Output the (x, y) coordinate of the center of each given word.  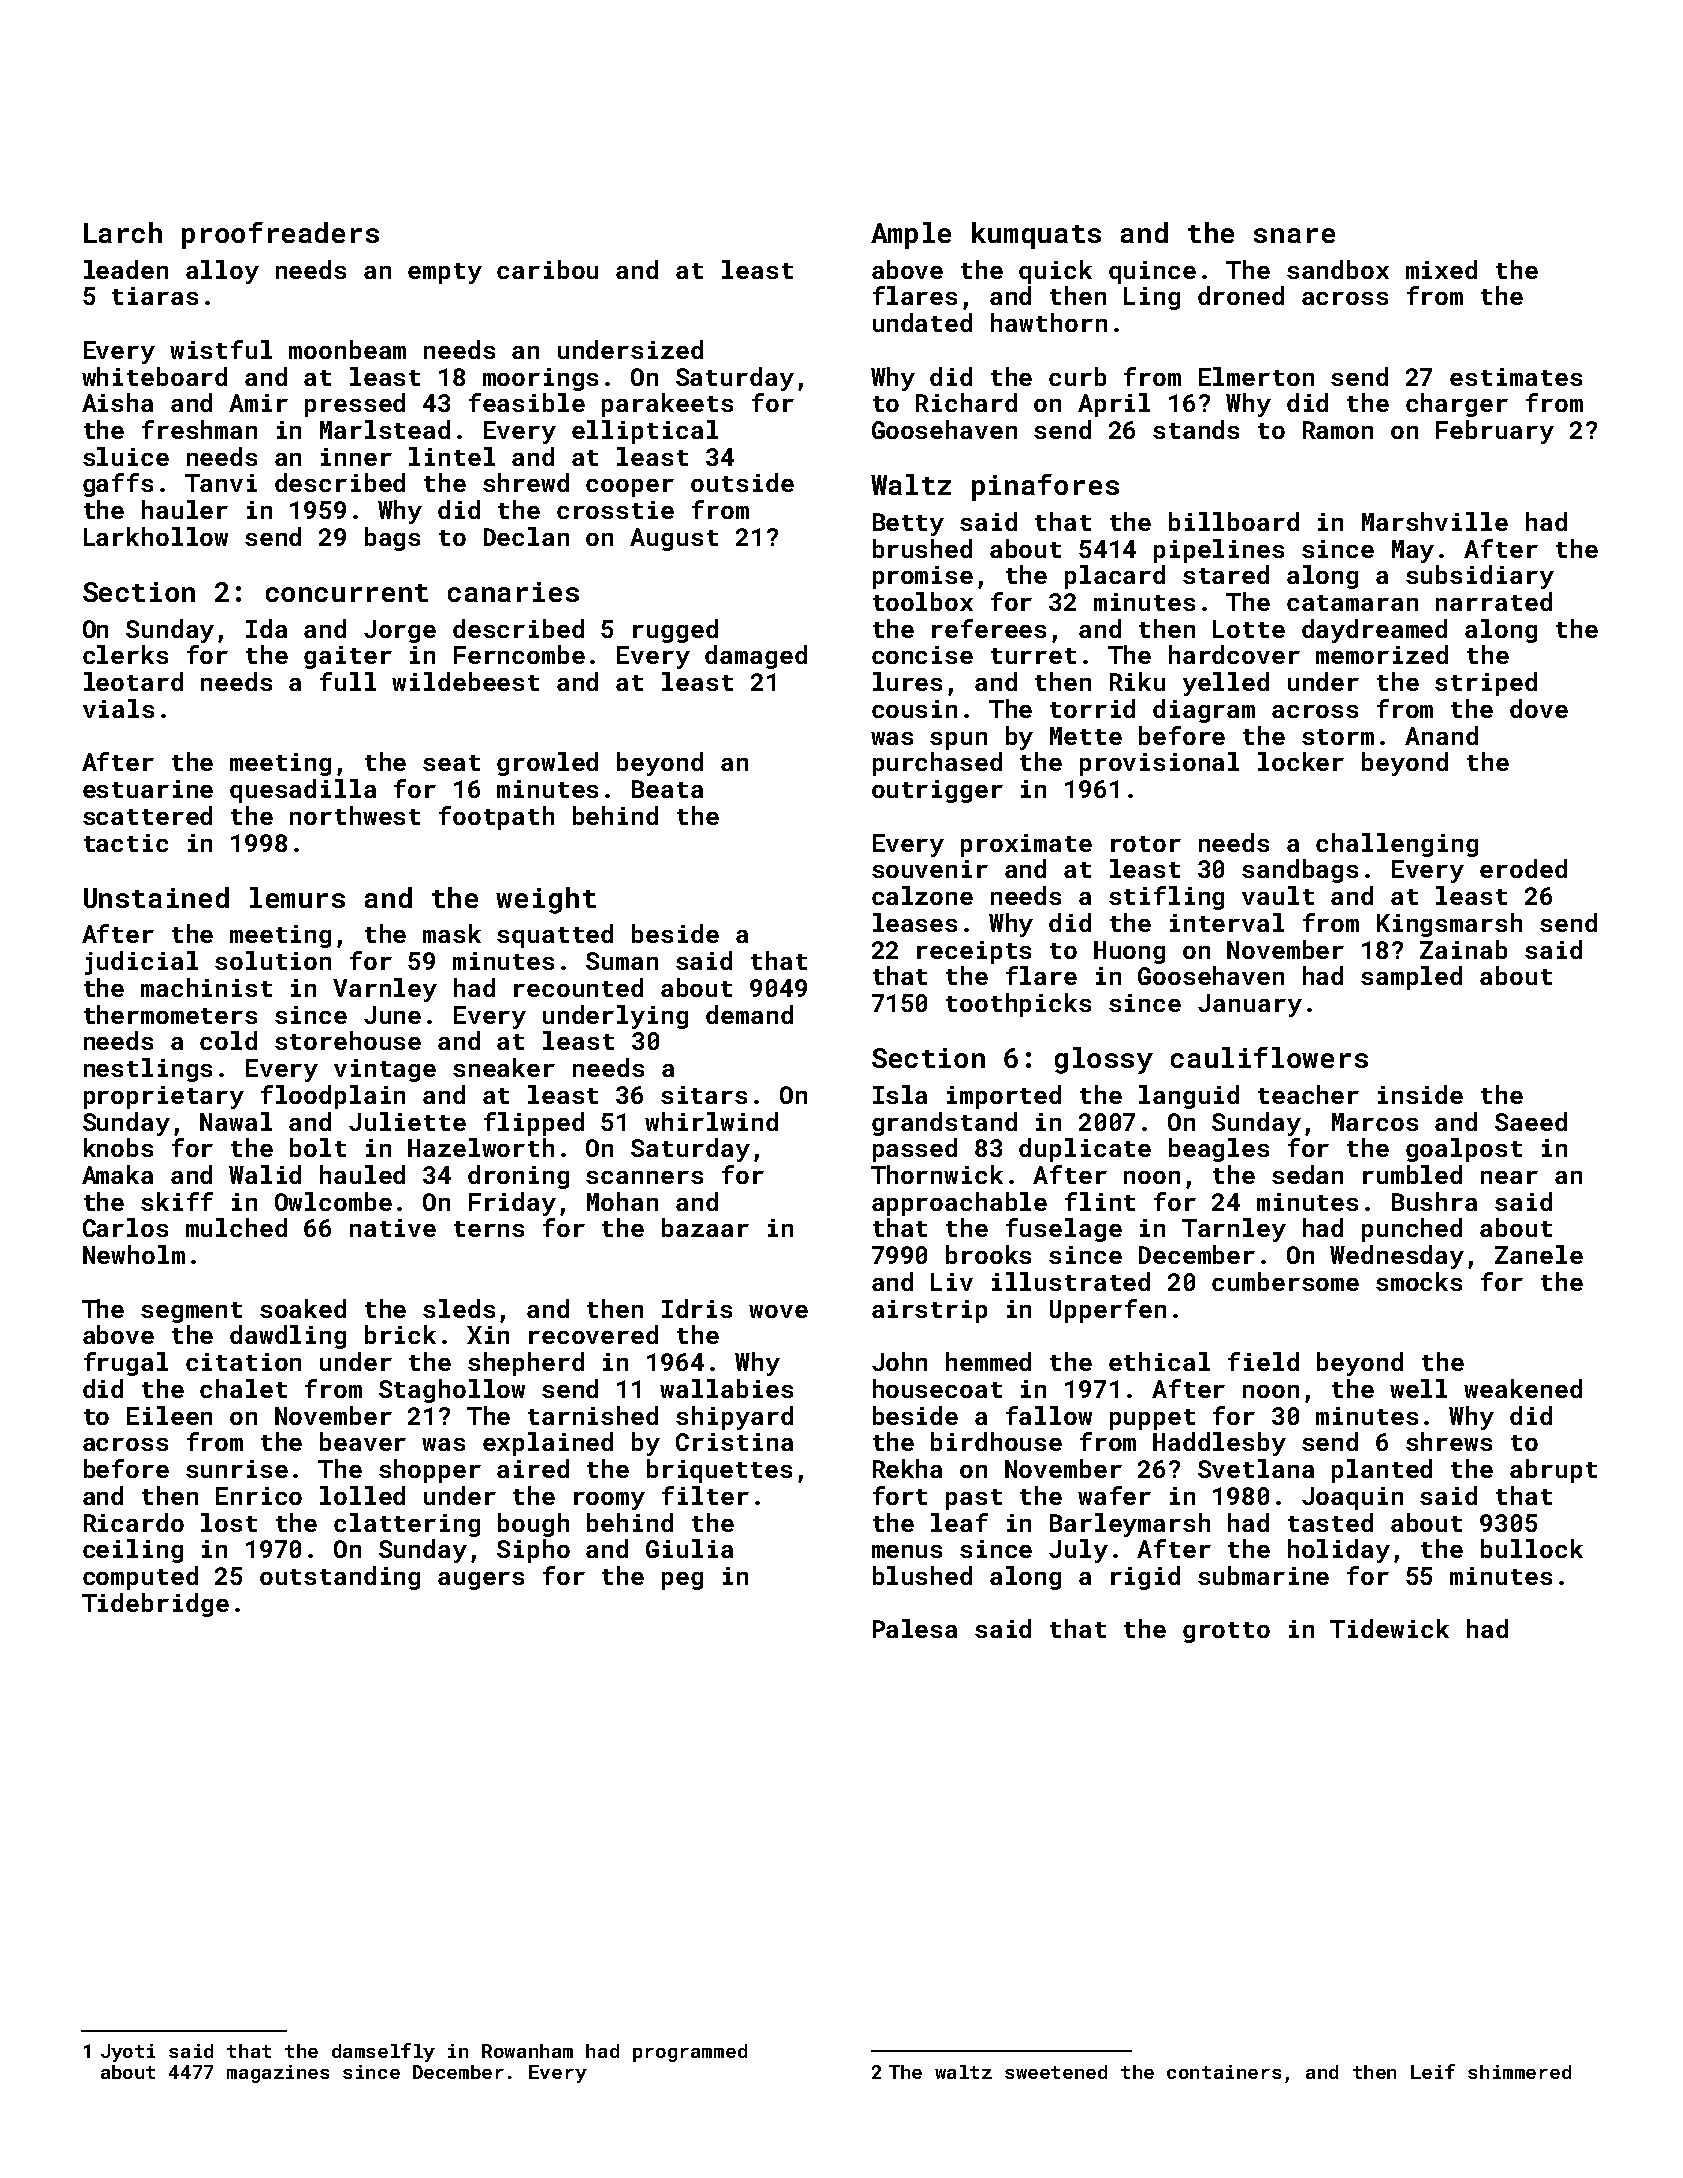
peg (682, 1581)
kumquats (1036, 235)
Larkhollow (156, 536)
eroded (1523, 868)
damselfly (383, 2052)
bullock (1532, 1548)
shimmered (1519, 2072)
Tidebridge (155, 1605)
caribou (547, 269)
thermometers (170, 1014)
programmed (690, 2053)
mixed (1441, 269)
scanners (644, 1177)
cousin (914, 709)
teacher (1308, 1094)
